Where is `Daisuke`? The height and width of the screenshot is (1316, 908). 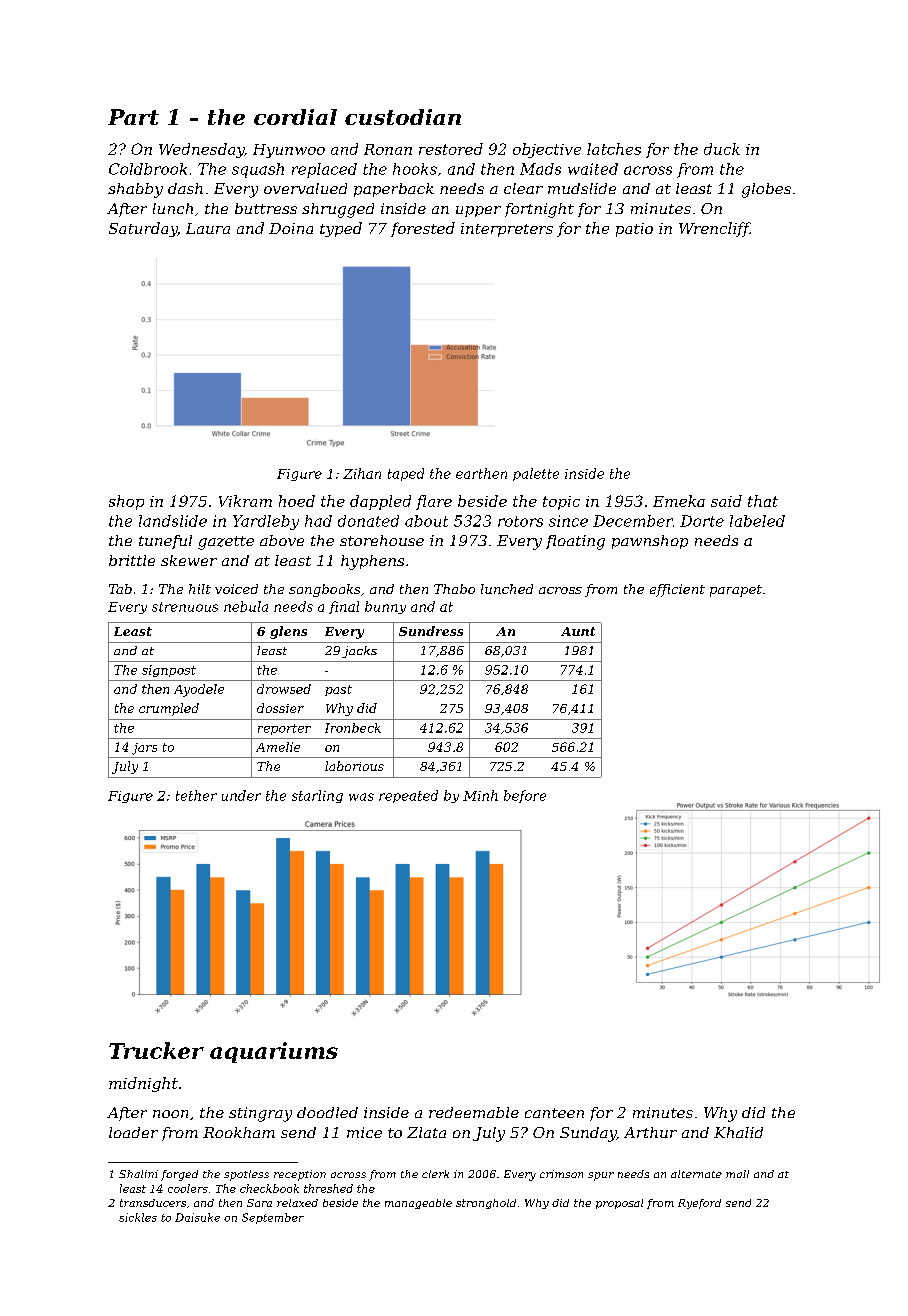
Daisuke is located at coordinates (197, 1217).
